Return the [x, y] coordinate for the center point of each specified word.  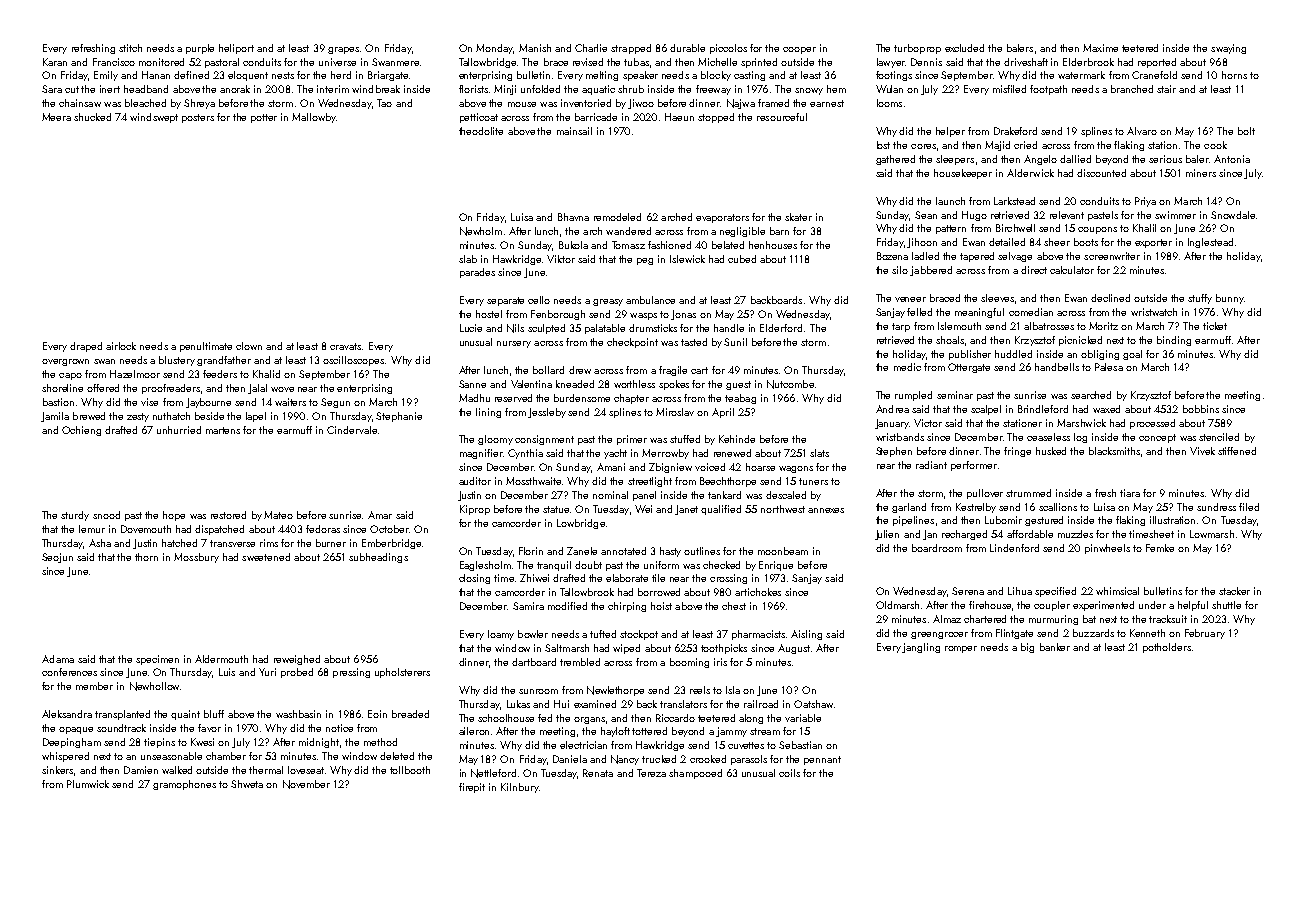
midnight [319, 743]
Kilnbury [520, 788]
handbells [1057, 367]
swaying [1228, 49]
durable [687, 48]
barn [779, 231]
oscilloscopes [353, 361]
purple [200, 49]
